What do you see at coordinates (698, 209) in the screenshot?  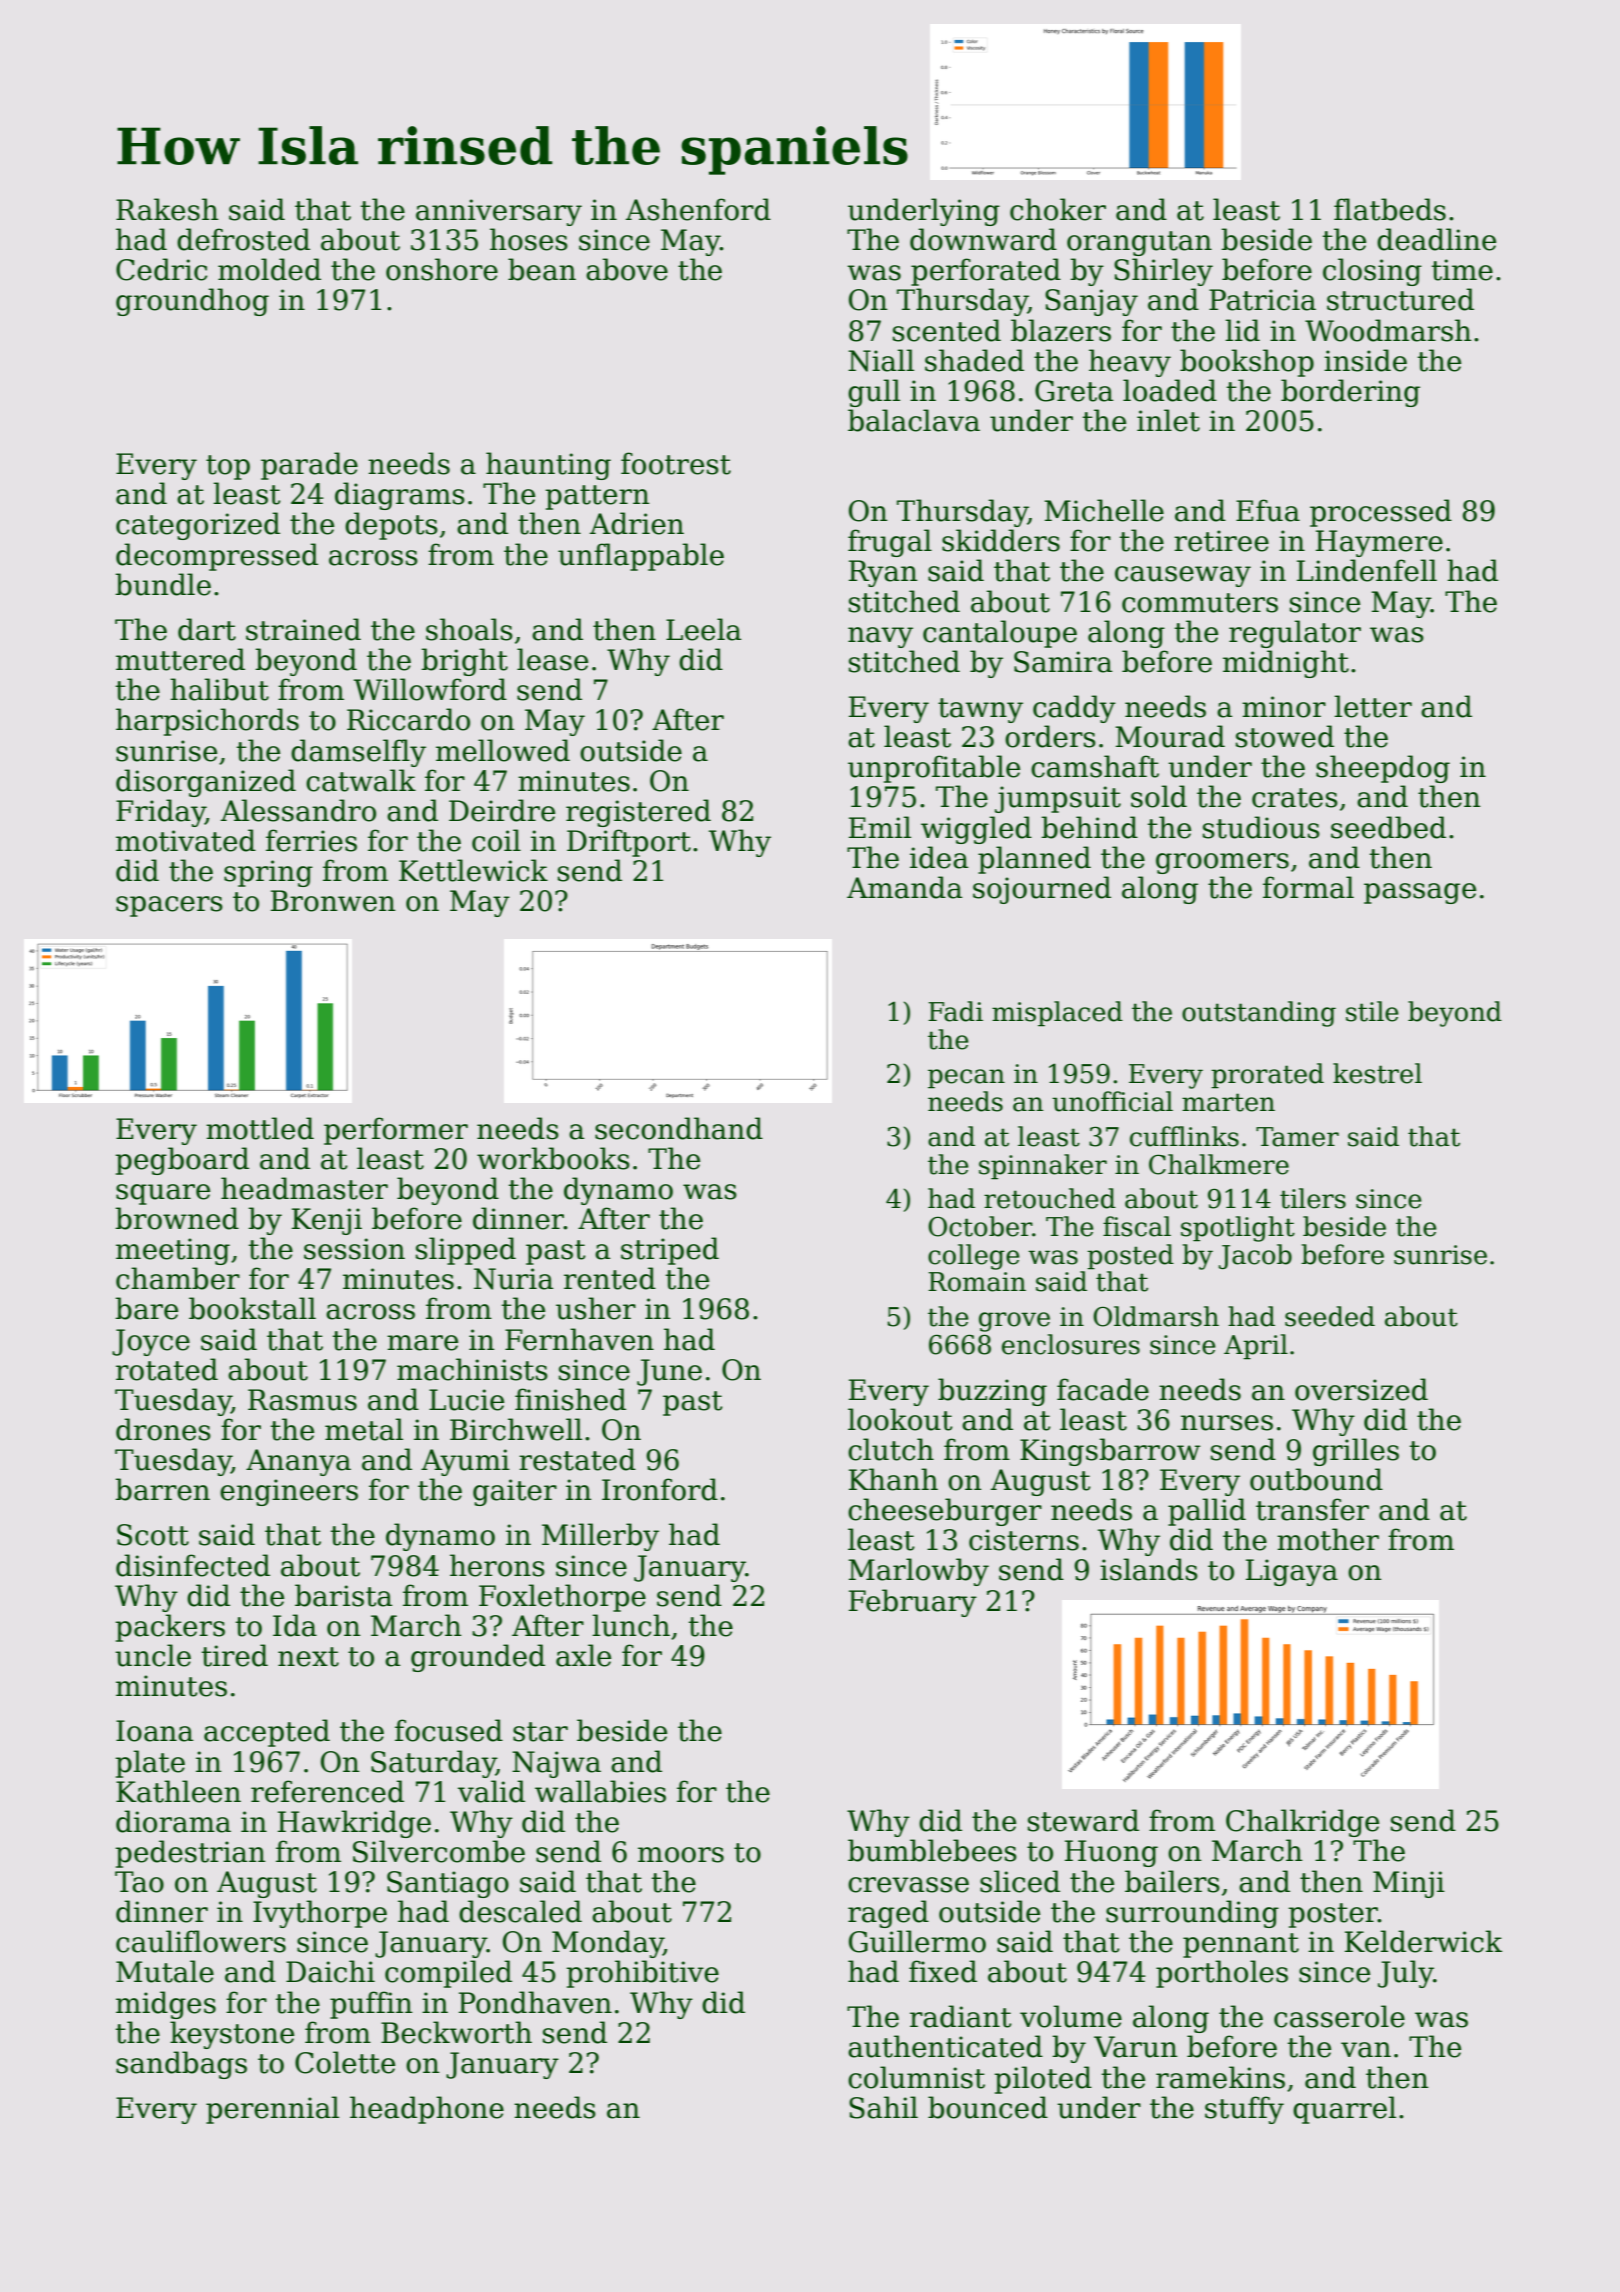 I see `Ashenford` at bounding box center [698, 209].
